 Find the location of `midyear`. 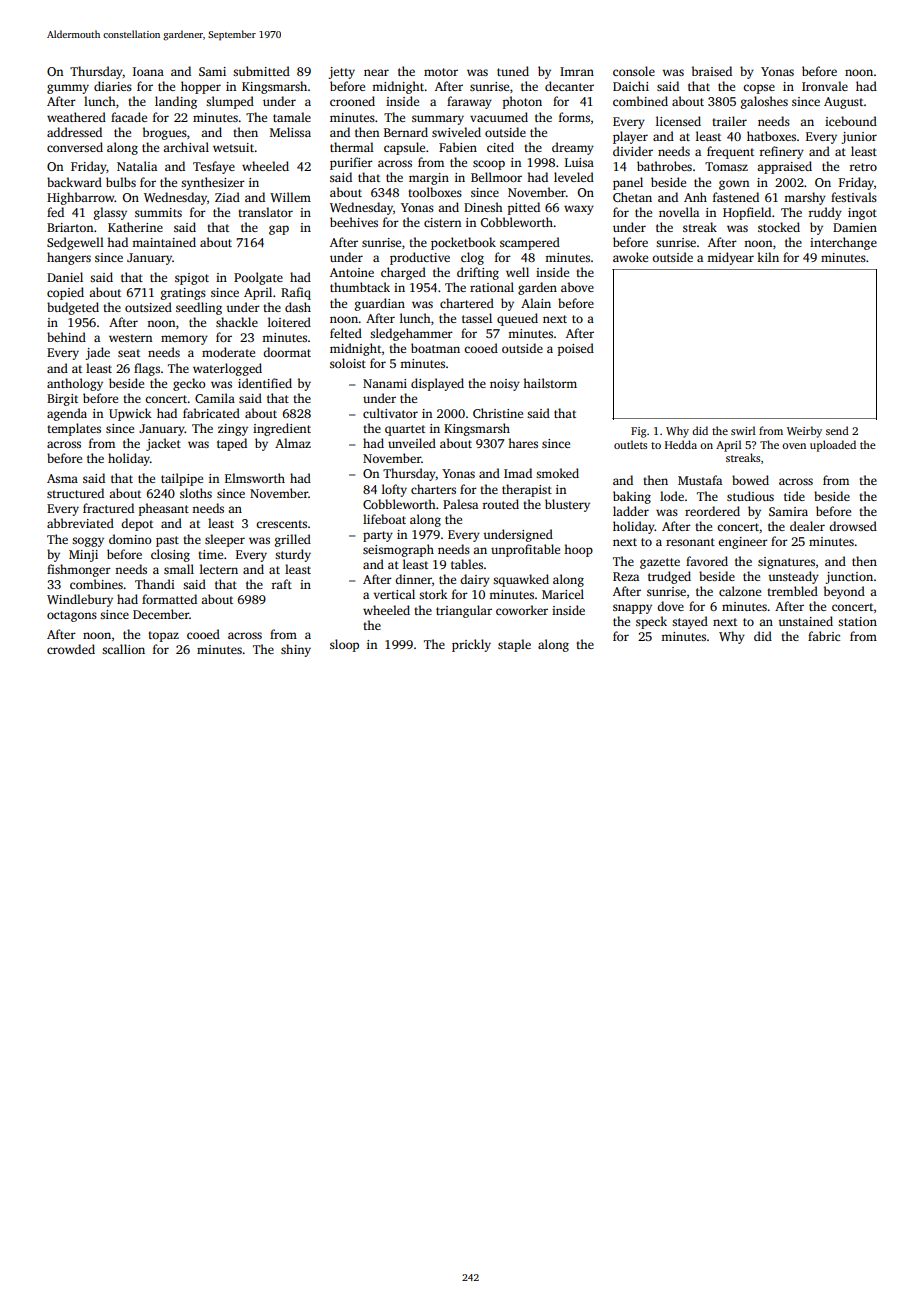

midyear is located at coordinates (730, 258).
